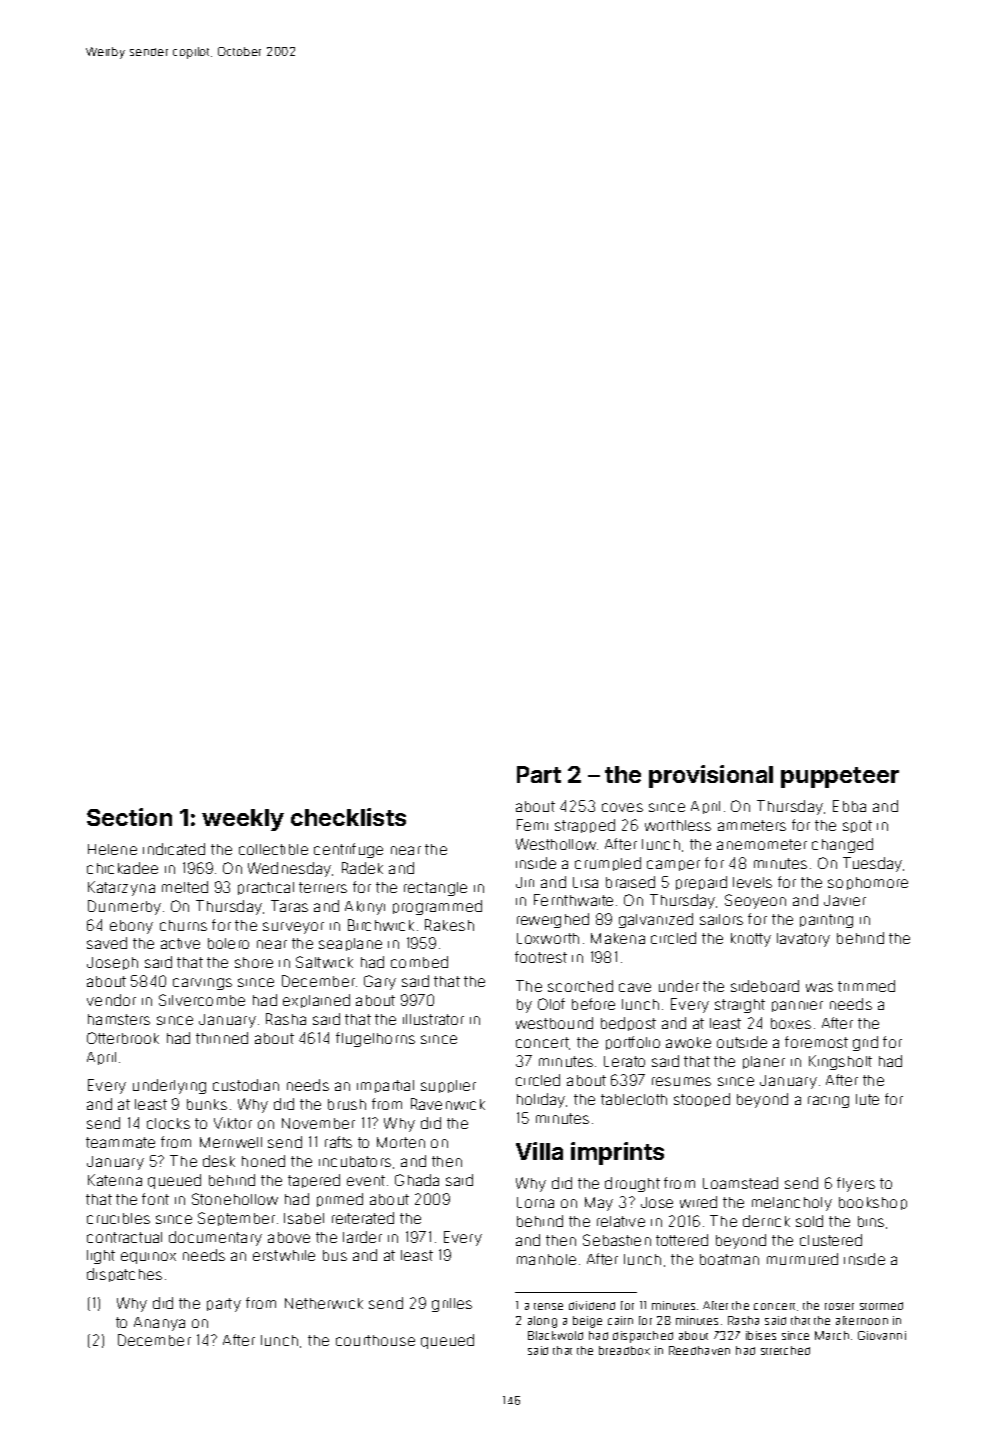 The height and width of the image is (1456, 1005). I want to click on Loxworth, so click(548, 938).
